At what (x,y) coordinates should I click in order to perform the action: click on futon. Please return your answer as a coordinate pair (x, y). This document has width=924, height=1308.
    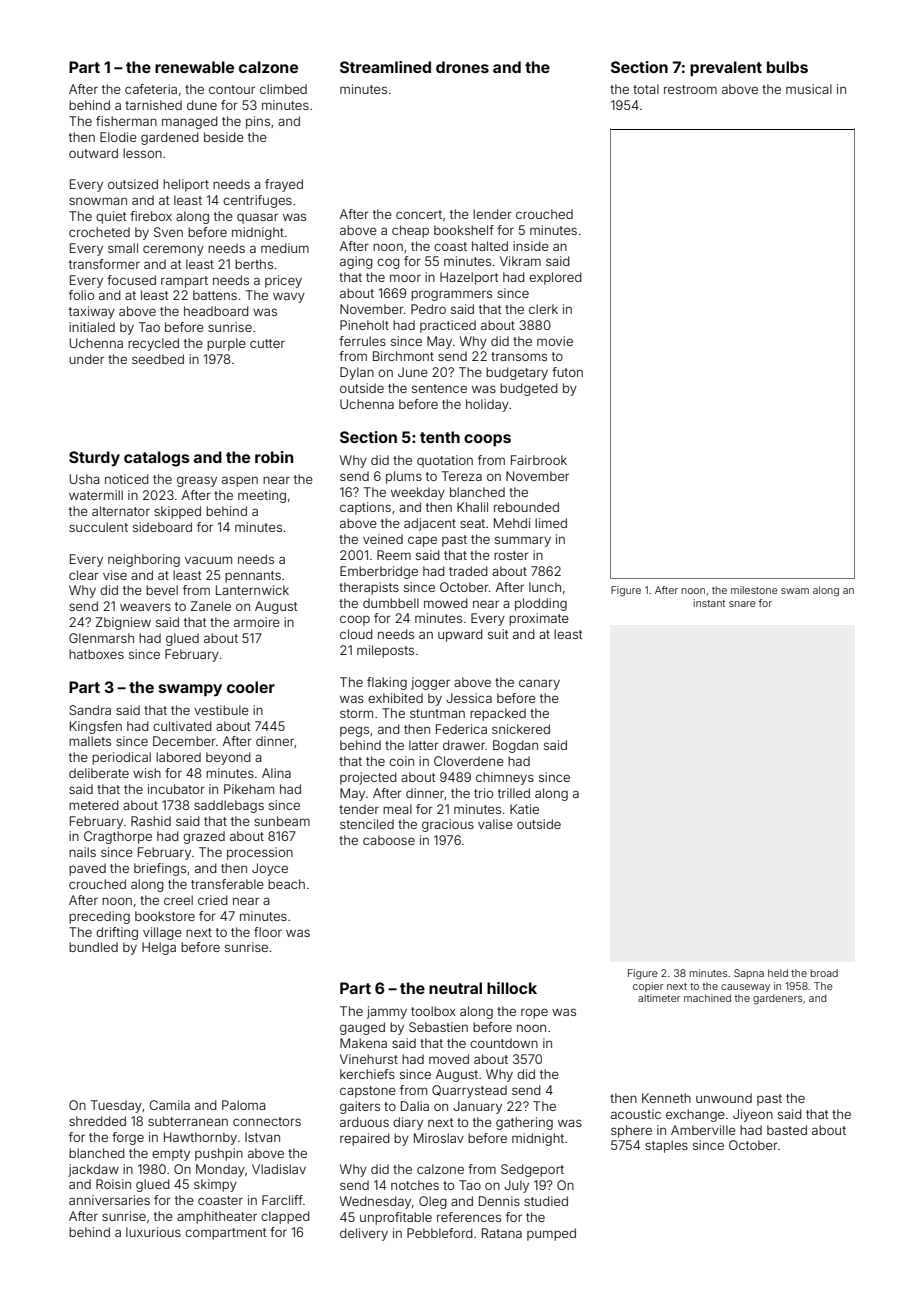
    Looking at the image, I should click on (567, 372).
